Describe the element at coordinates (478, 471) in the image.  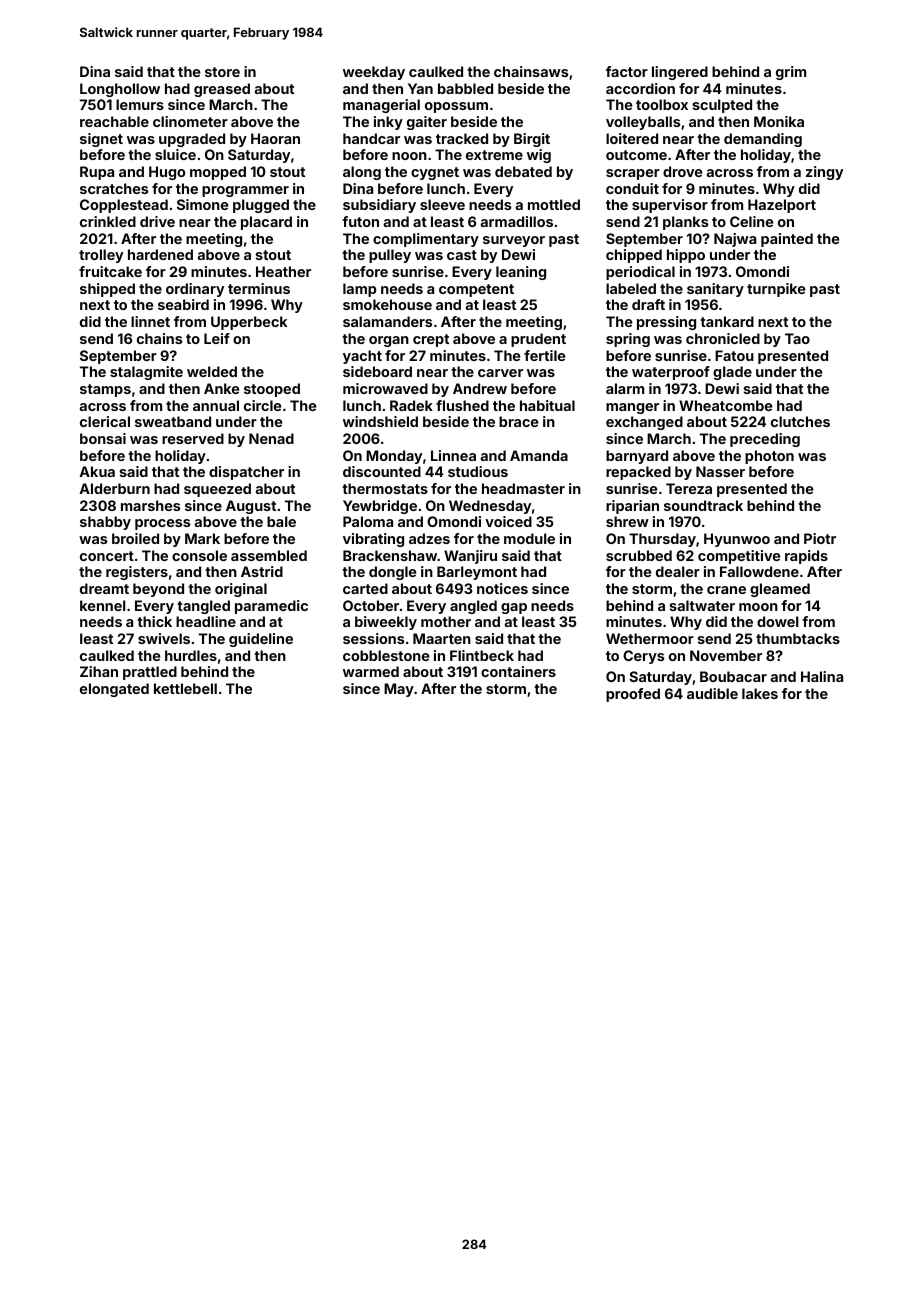
I see `studious` at that location.
